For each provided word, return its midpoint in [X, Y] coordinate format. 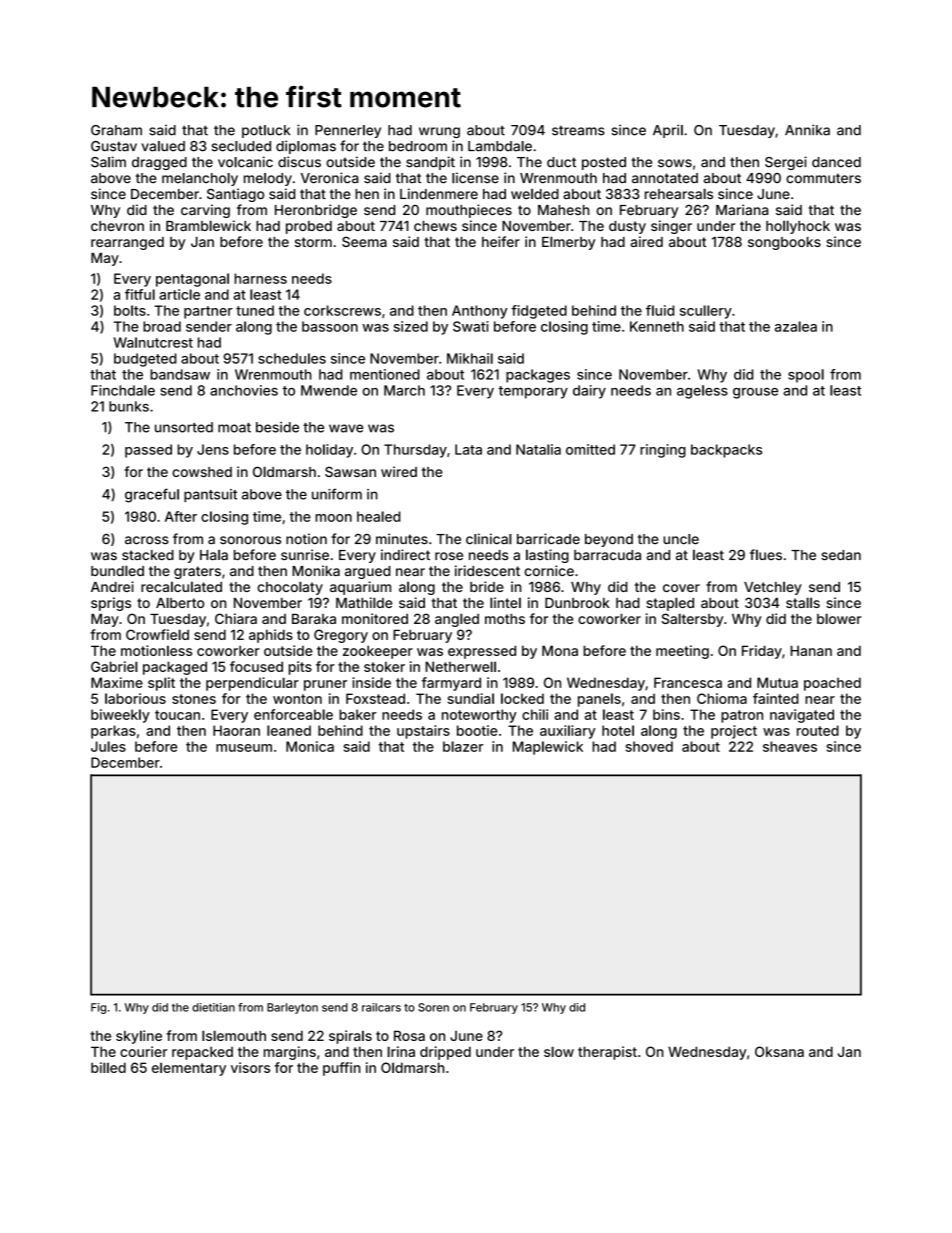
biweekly [120, 716]
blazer [463, 746]
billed [108, 1067]
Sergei [786, 163]
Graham [116, 130]
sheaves [790, 746]
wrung [439, 132]
